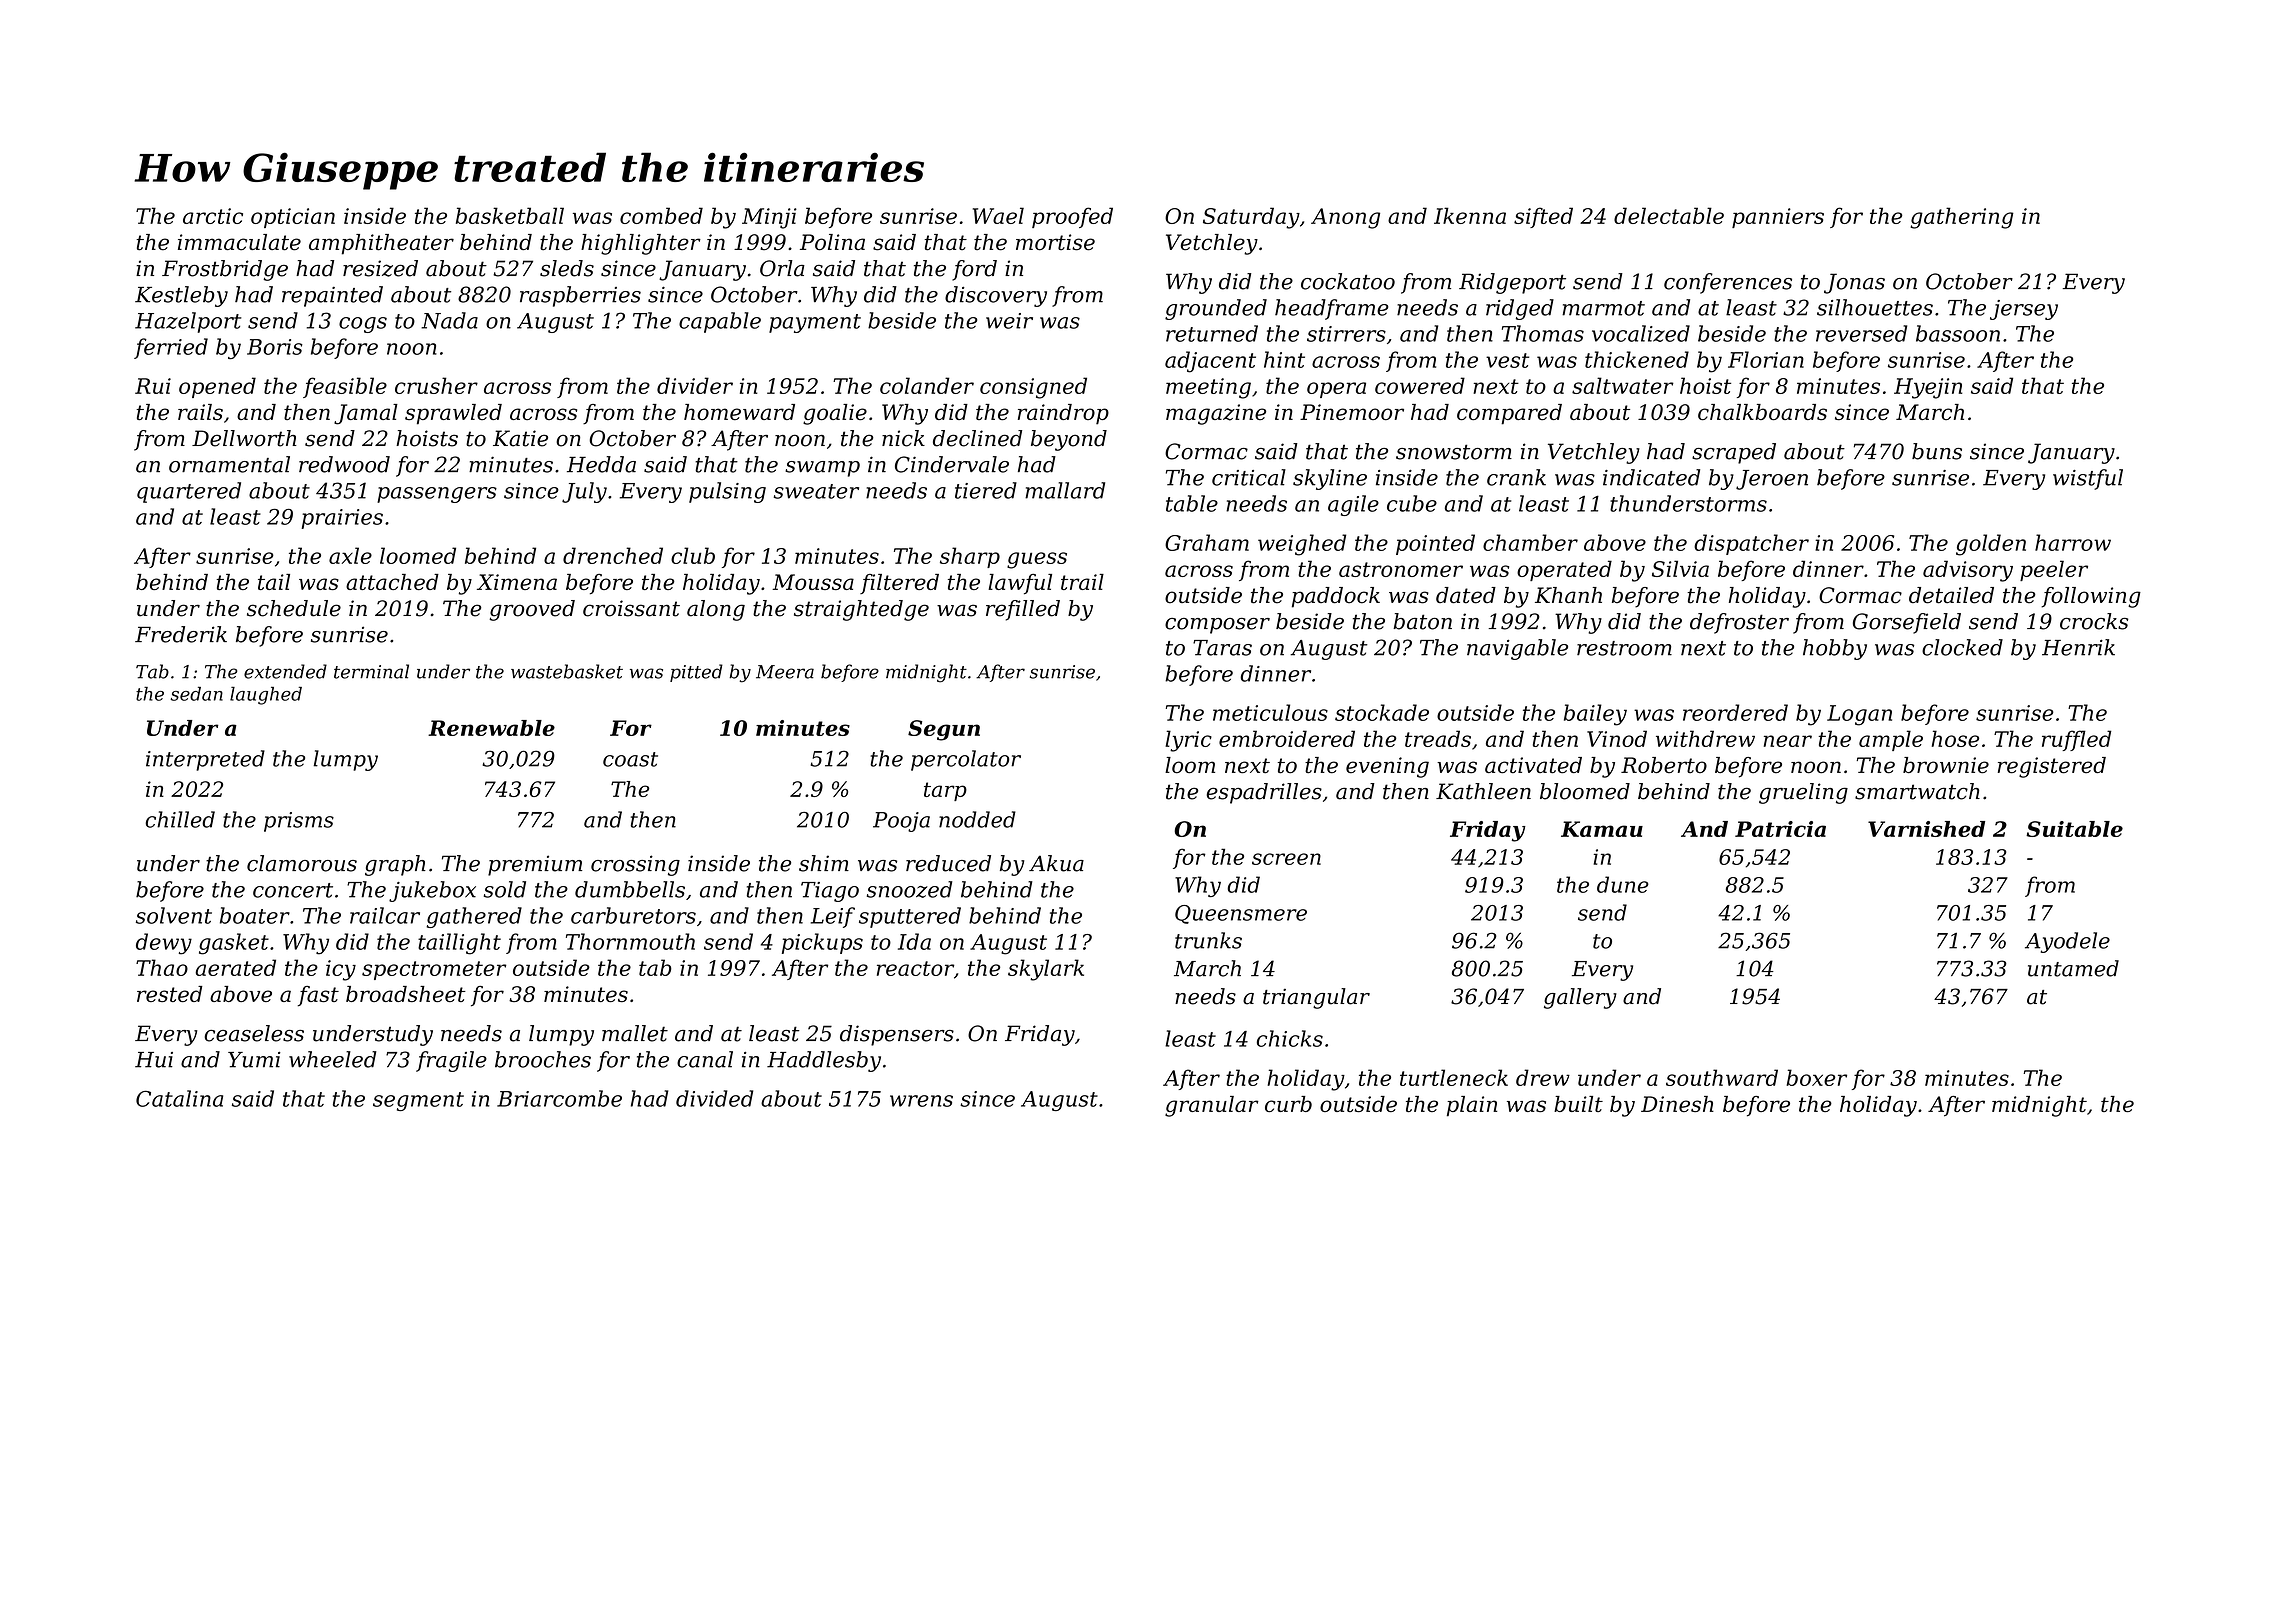  What do you see at coordinates (1778, 218) in the screenshot?
I see `panniers` at bounding box center [1778, 218].
